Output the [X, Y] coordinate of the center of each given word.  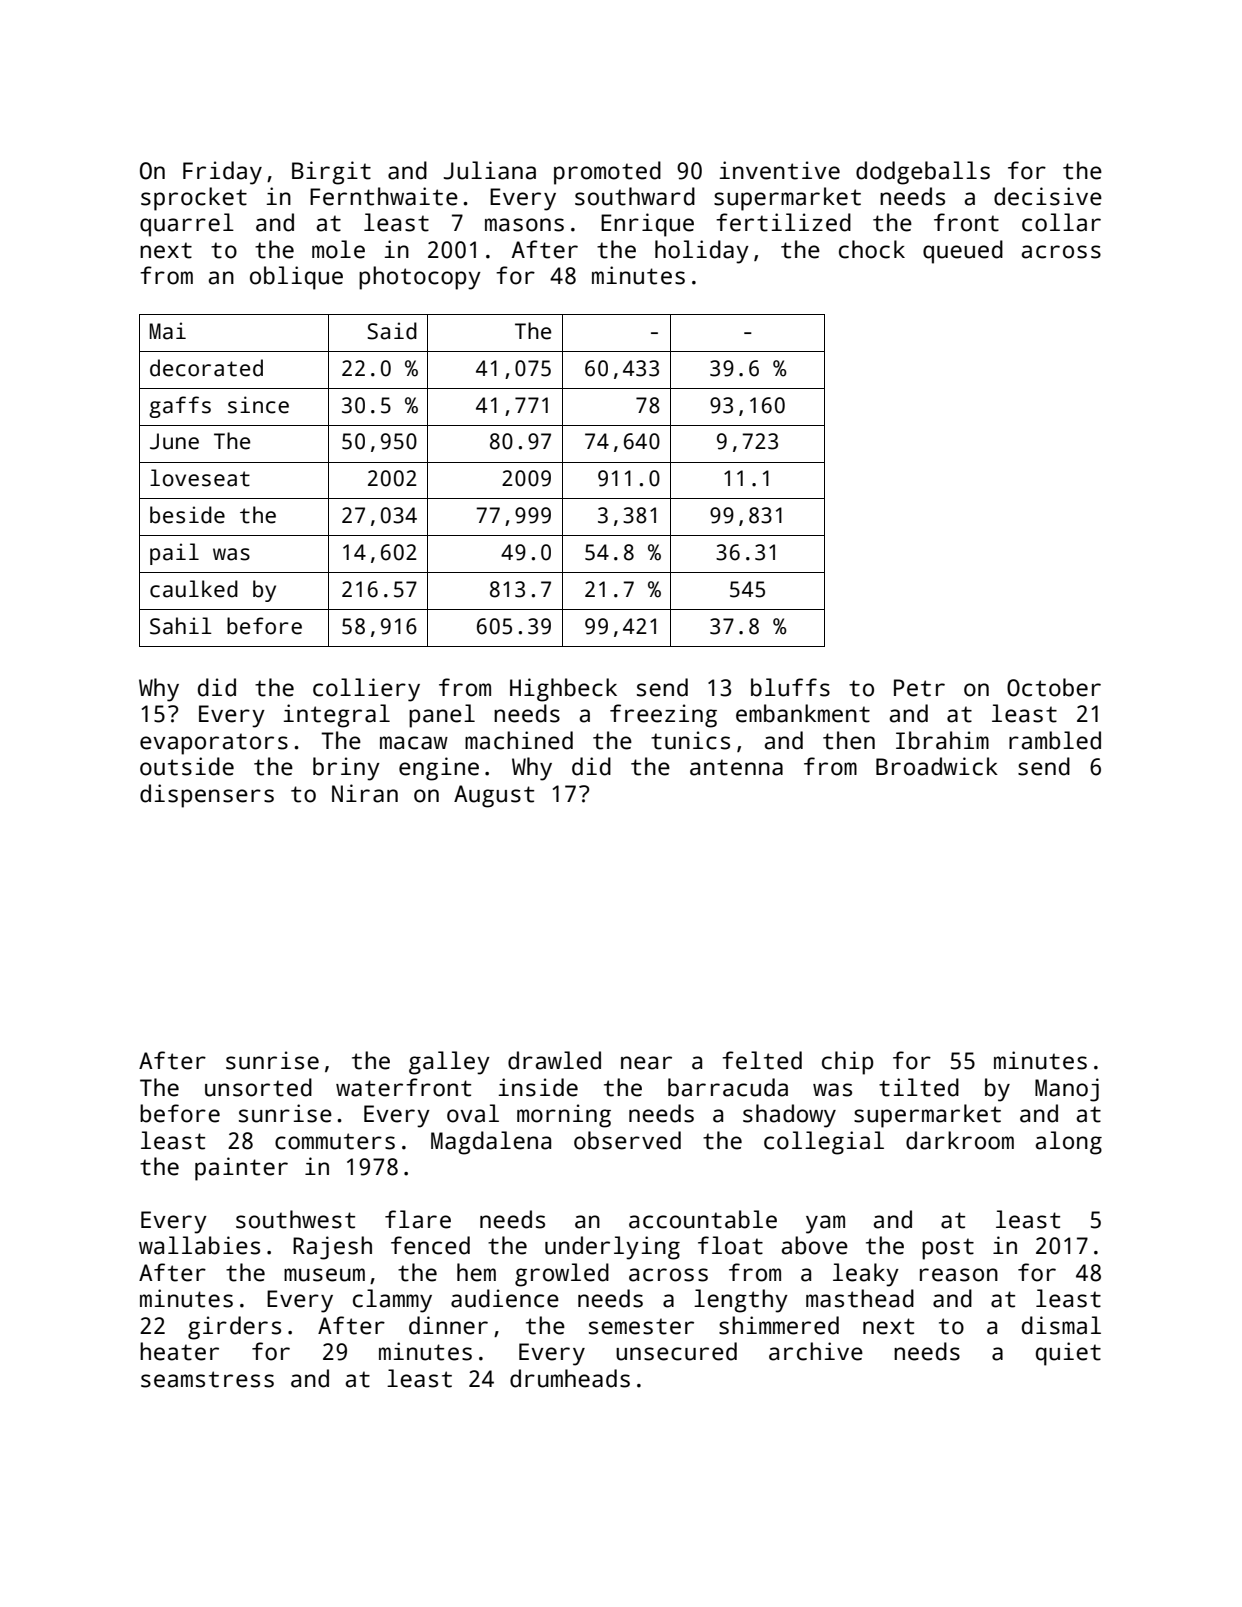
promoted [607, 173]
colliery [366, 690]
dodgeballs [923, 173]
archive [816, 1351]
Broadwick [937, 766]
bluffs [790, 687]
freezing [663, 716]
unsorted [258, 1087]
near [646, 1063]
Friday [222, 173]
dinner [448, 1325]
